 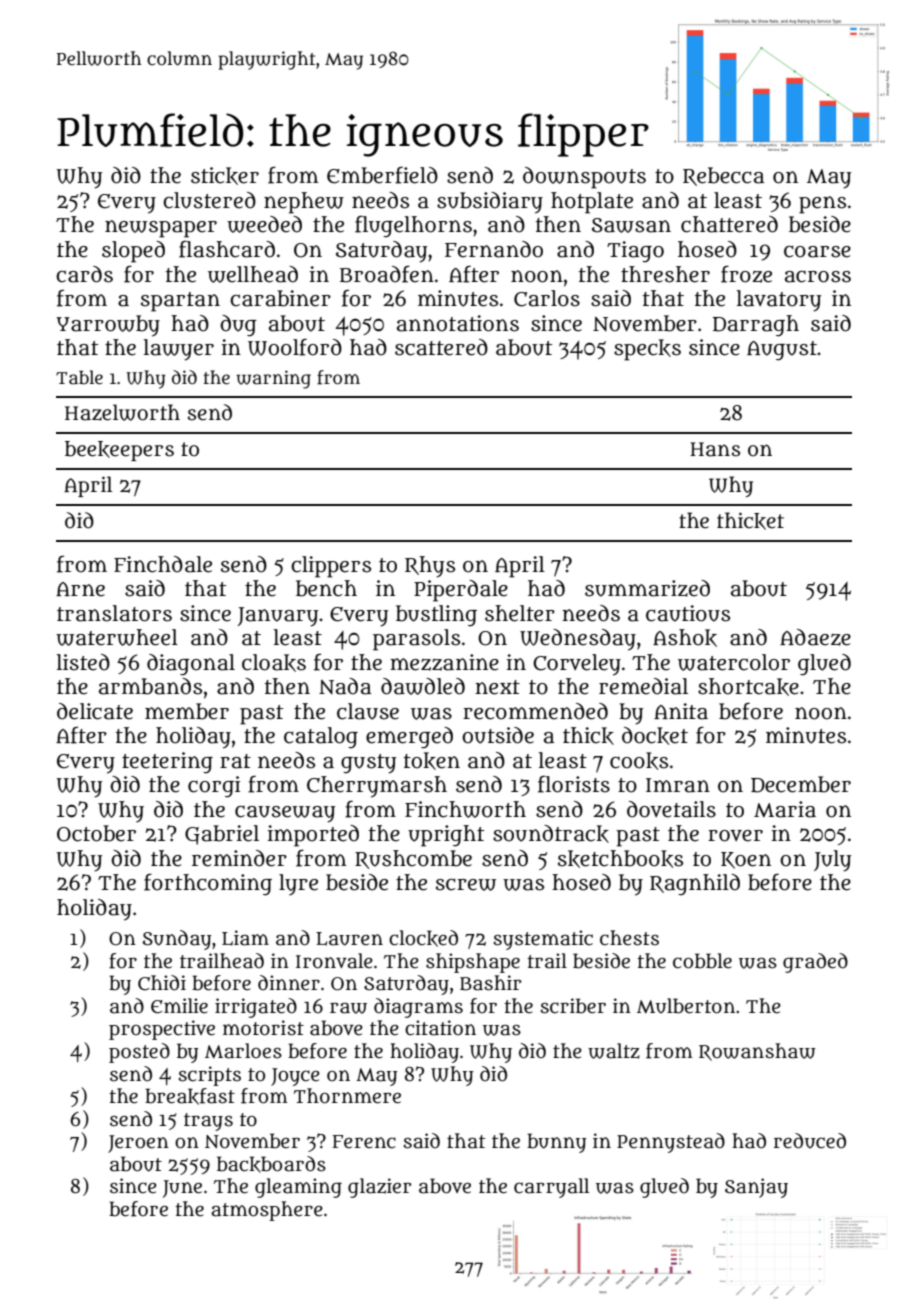 I want to click on teetering, so click(x=167, y=762).
